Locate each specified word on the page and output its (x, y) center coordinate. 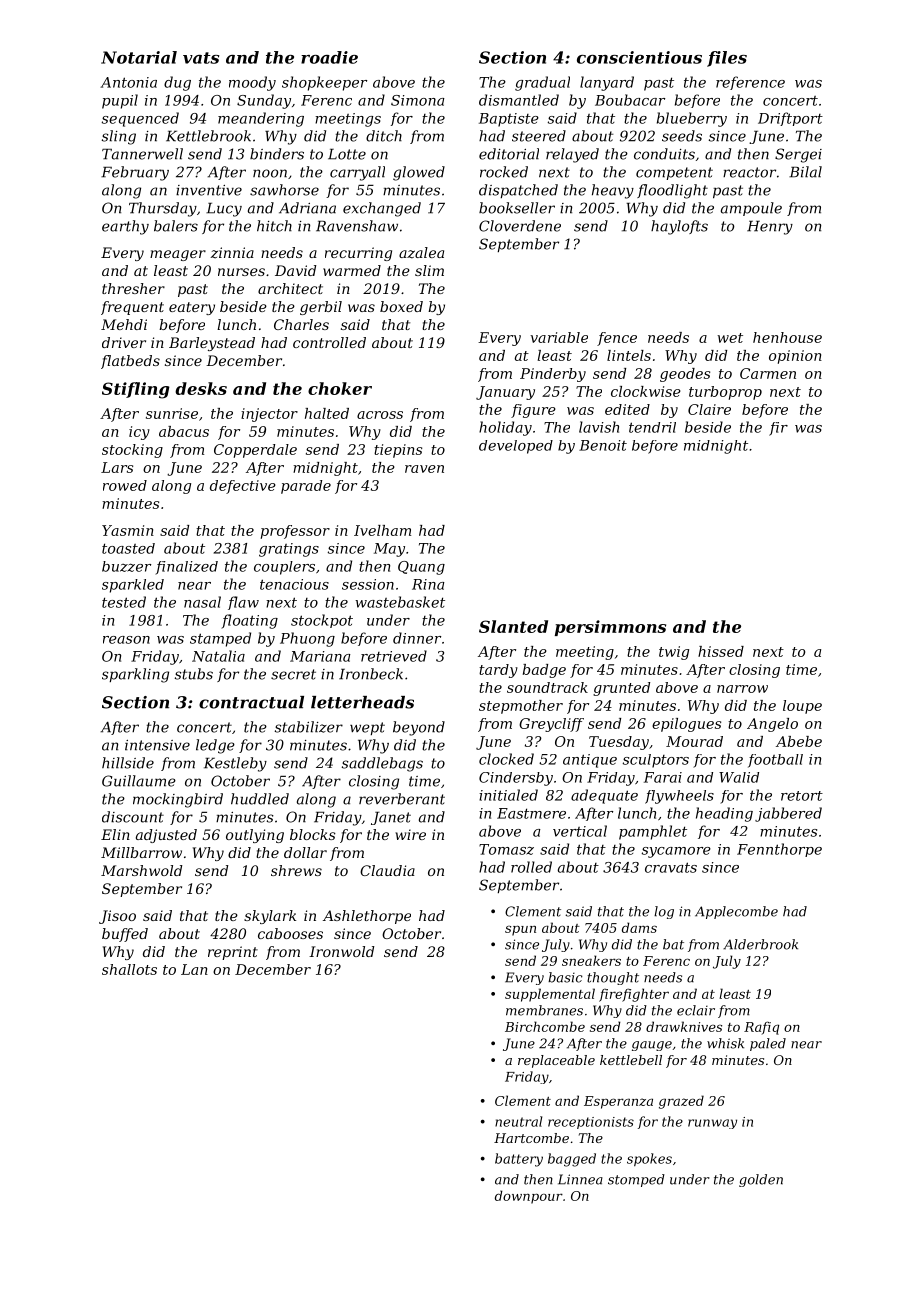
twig (674, 653)
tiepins (398, 451)
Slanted (513, 626)
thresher (133, 288)
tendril (652, 427)
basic (565, 977)
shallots (129, 969)
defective (243, 487)
